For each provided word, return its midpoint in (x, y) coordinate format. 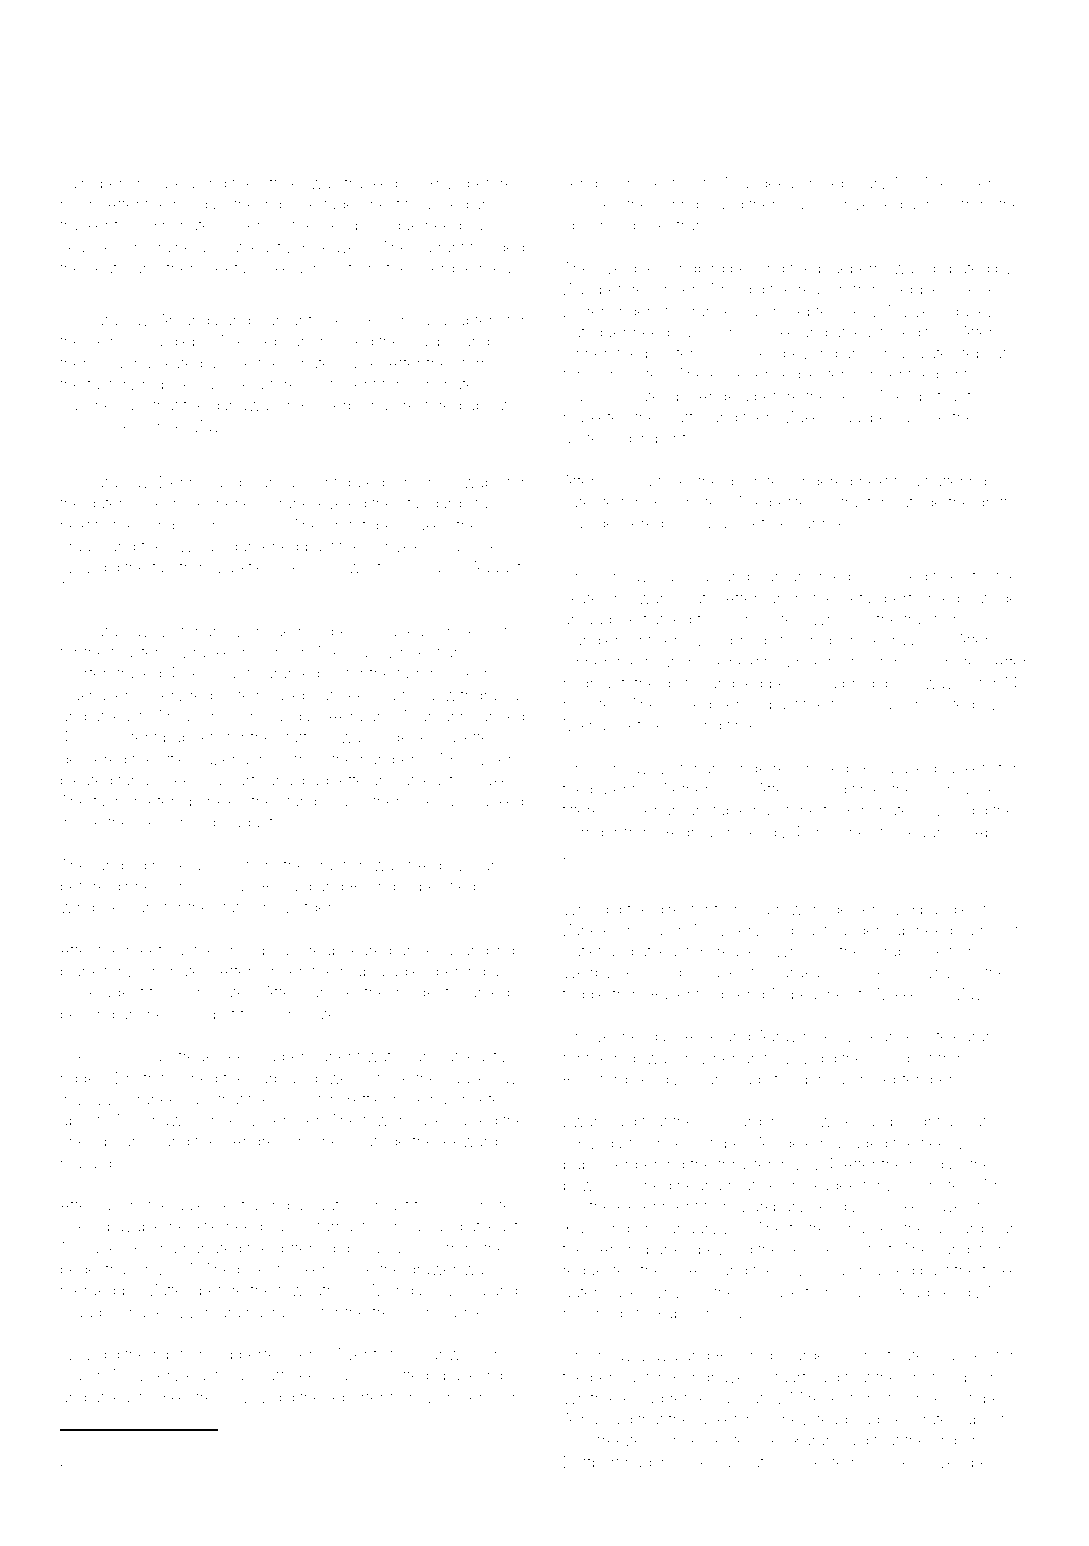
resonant (219, 673)
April (989, 833)
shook (701, 662)
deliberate (264, 1461)
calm (77, 183)
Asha (580, 1419)
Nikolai (434, 801)
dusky (972, 313)
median (463, 204)
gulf (676, 684)
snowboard (262, 950)
